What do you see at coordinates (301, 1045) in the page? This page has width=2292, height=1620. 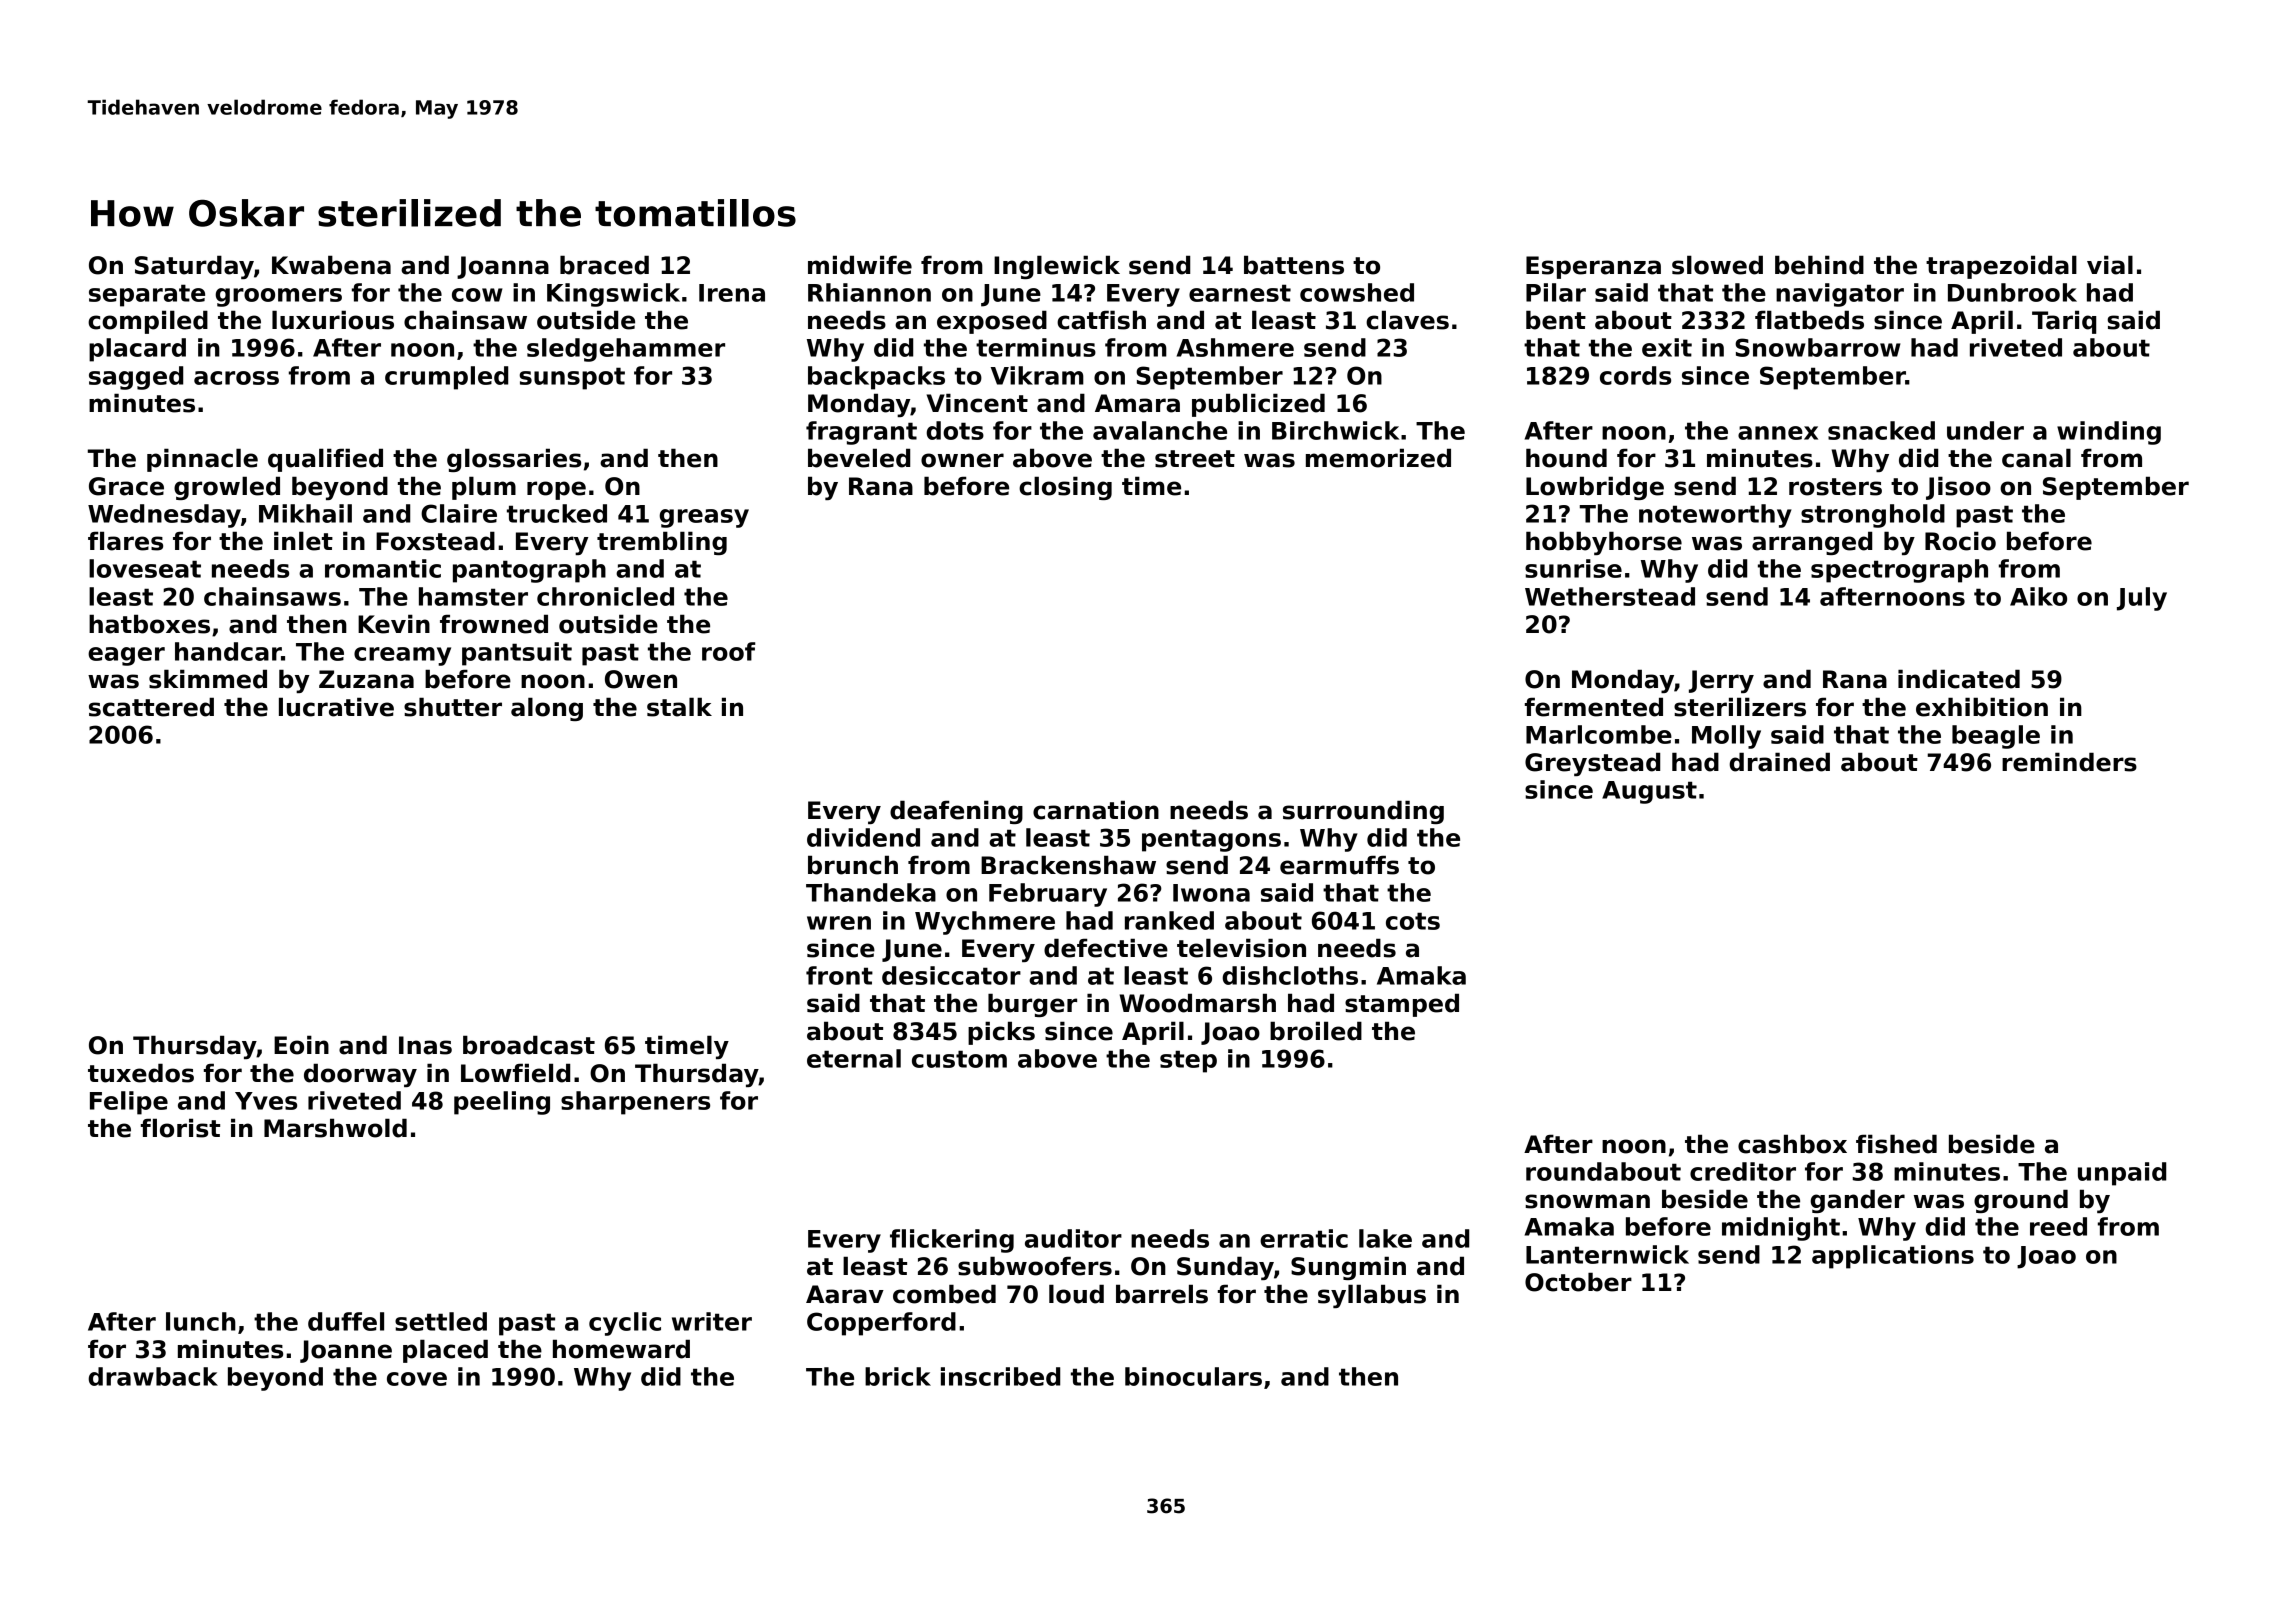 I see `Eoin` at bounding box center [301, 1045].
